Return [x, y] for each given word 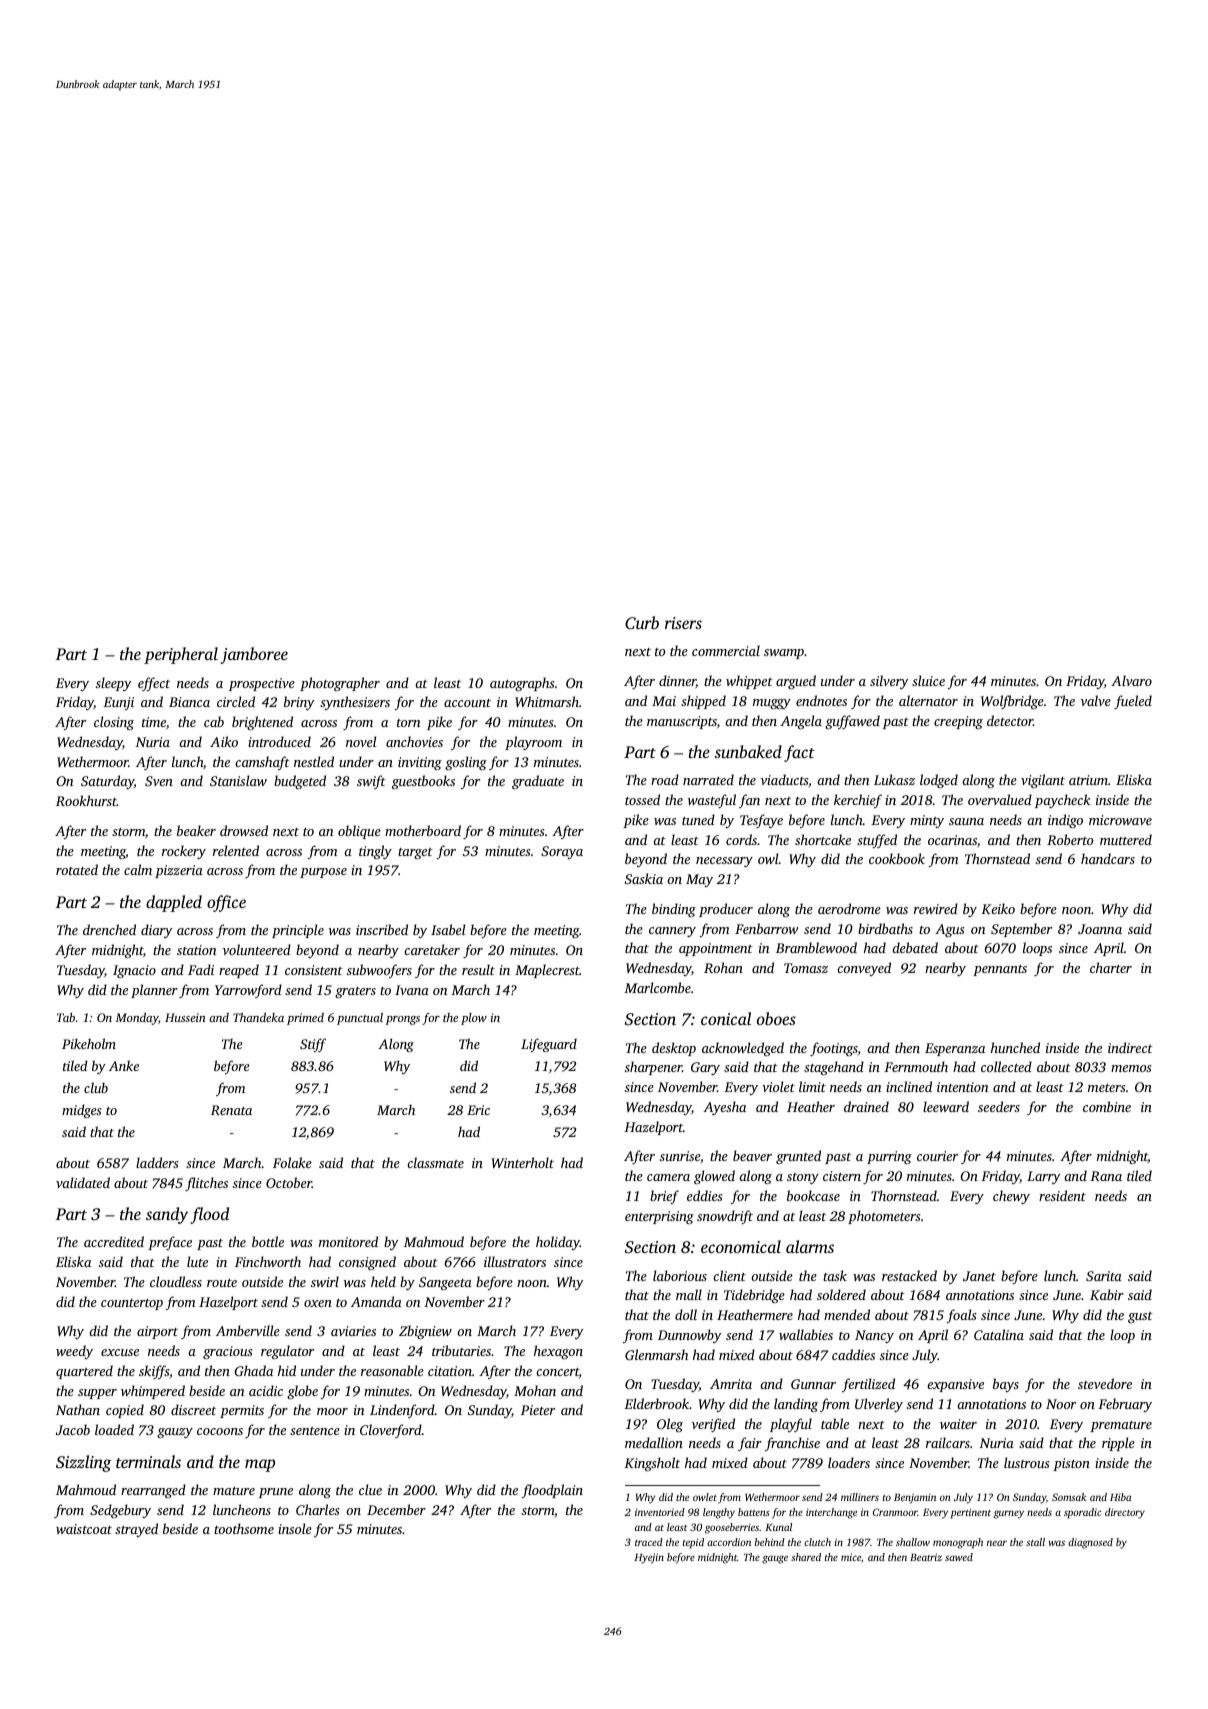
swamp [784, 654]
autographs [522, 684]
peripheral [181, 655]
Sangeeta [445, 1283]
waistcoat [84, 1529]
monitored [348, 1241]
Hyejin [649, 1558]
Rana [1106, 1176]
